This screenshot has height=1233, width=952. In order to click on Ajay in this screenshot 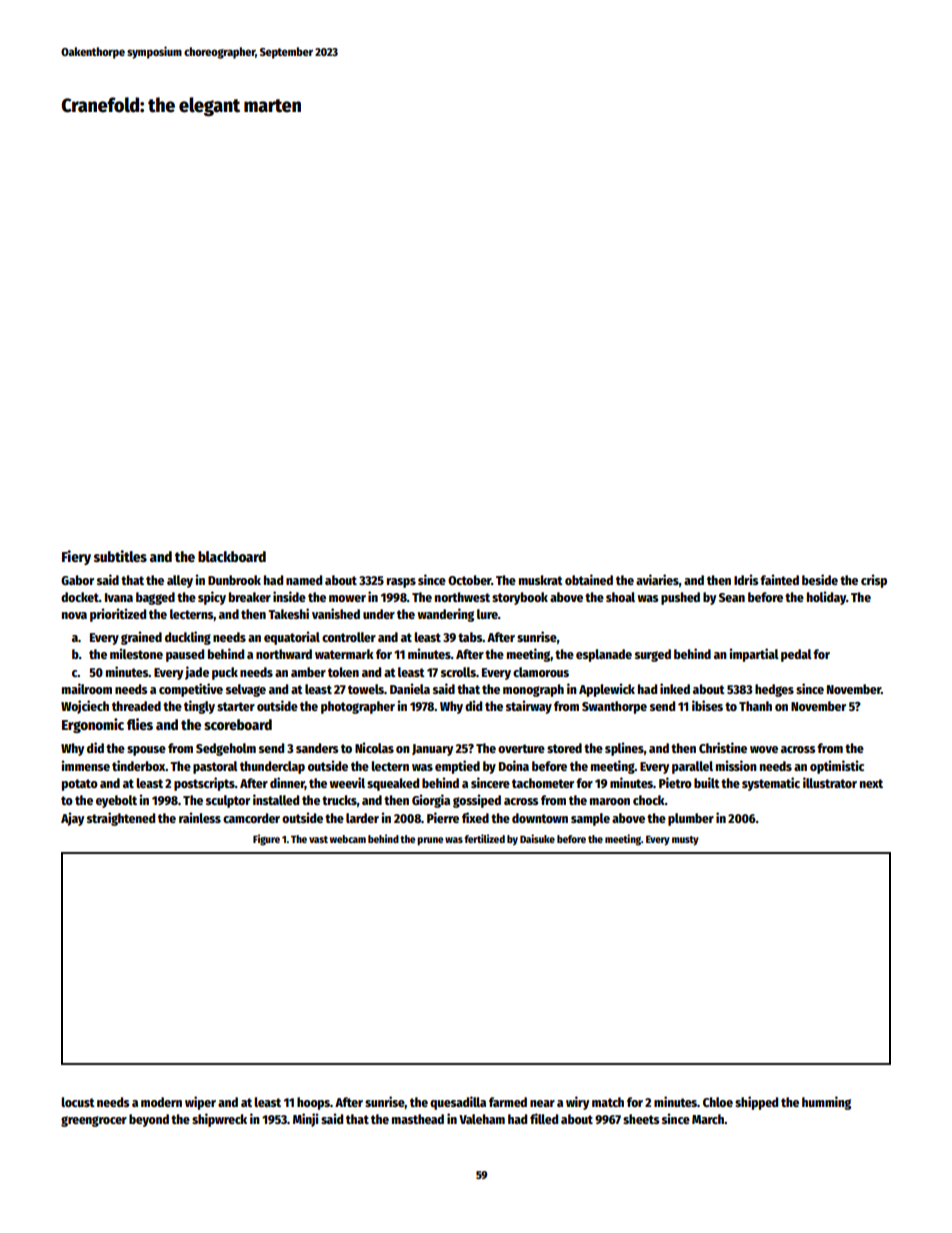, I will do `click(72, 819)`.
